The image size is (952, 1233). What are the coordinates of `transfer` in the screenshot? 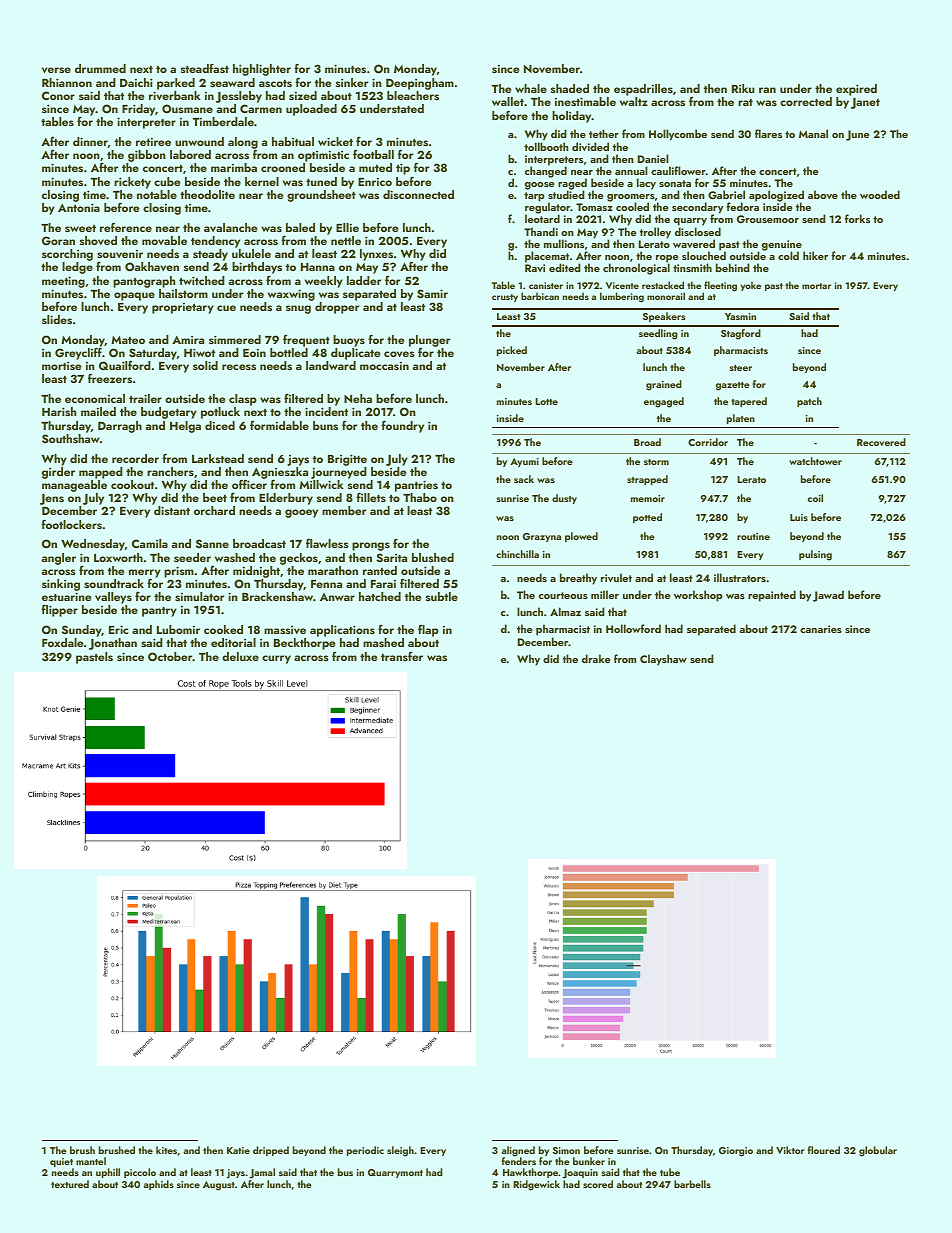 It's located at (402, 656).
